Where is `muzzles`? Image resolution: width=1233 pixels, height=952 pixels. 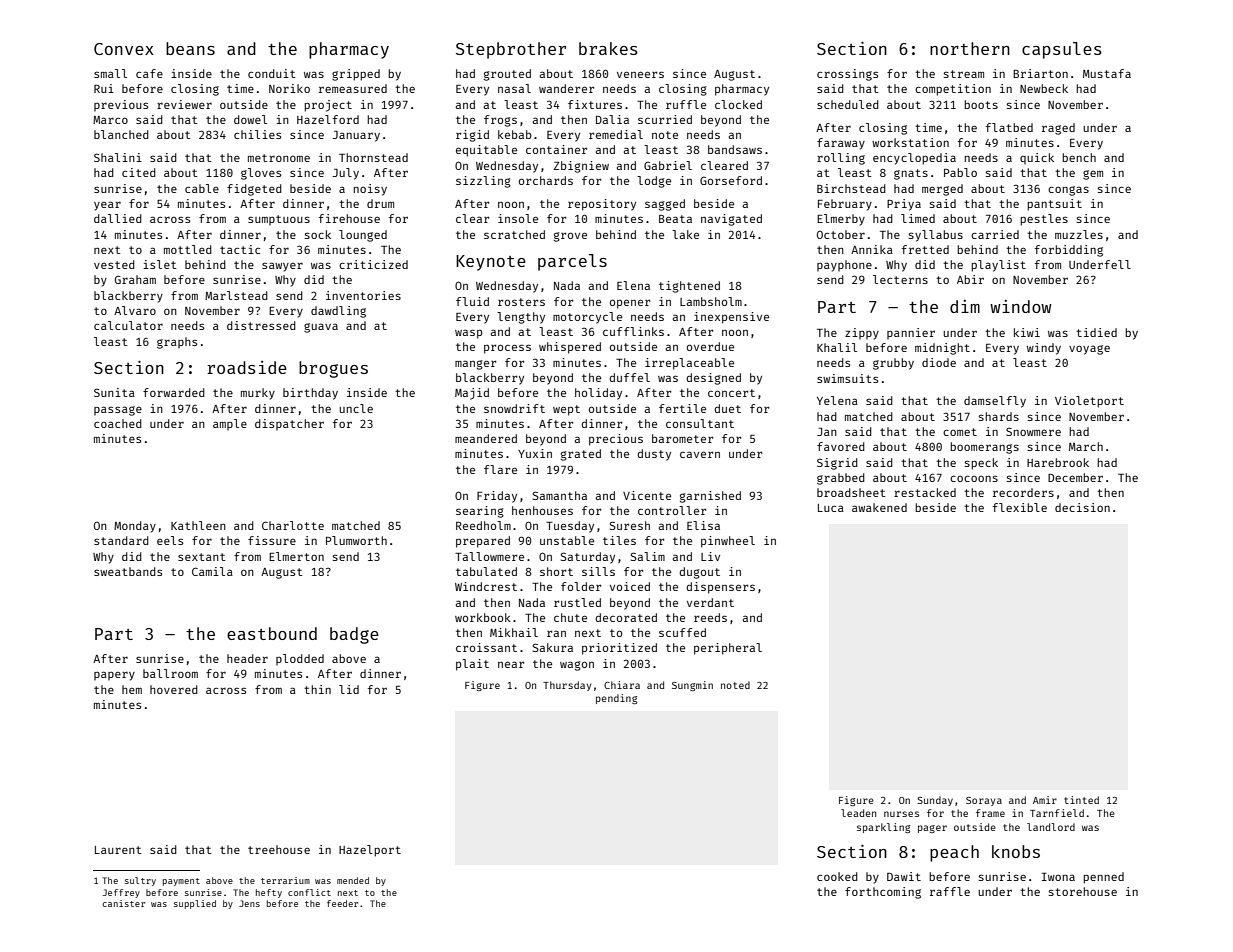 muzzles is located at coordinates (1079, 234).
